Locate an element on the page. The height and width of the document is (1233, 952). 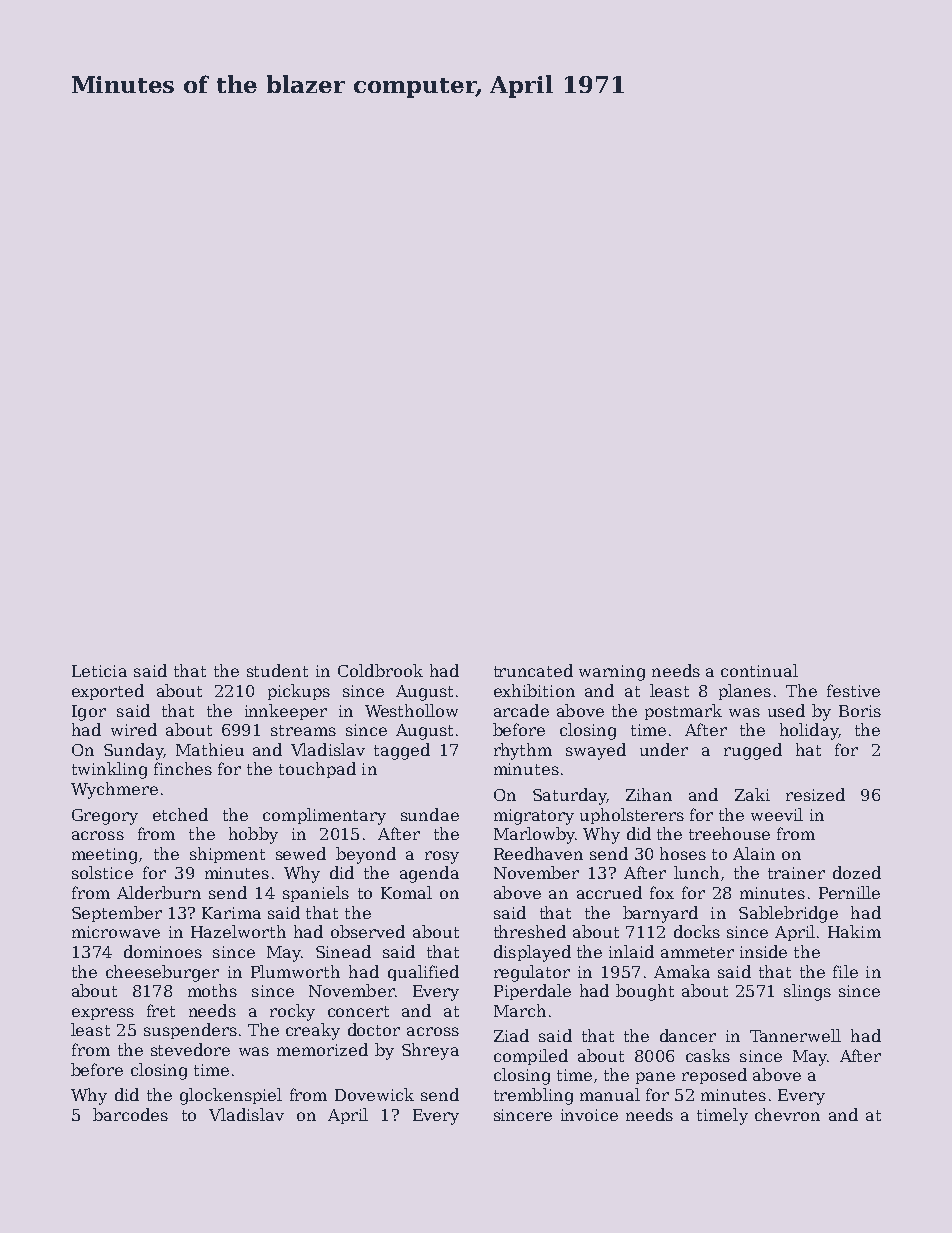
manual is located at coordinates (610, 1094).
